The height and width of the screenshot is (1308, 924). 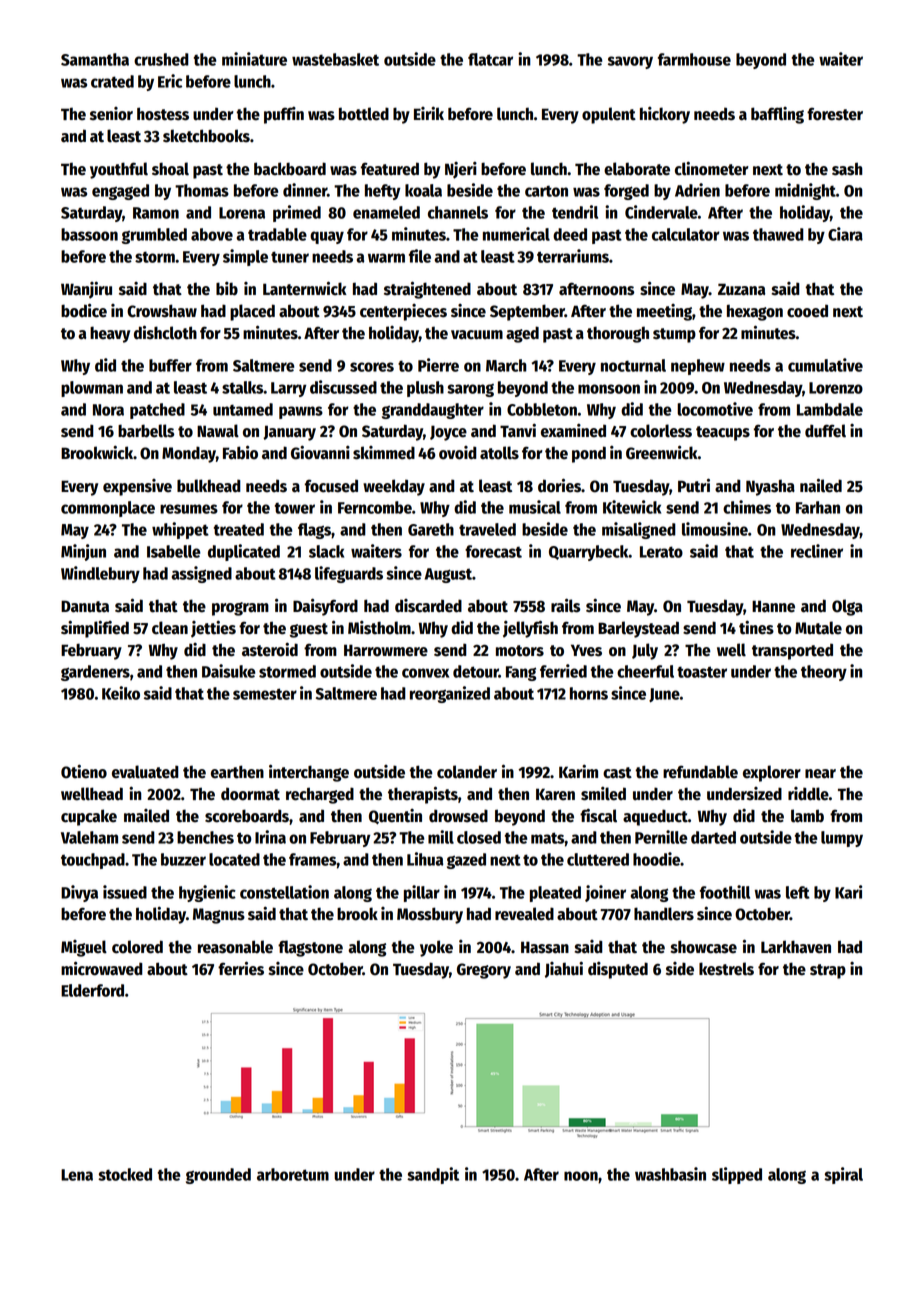 I want to click on near, so click(x=820, y=774).
